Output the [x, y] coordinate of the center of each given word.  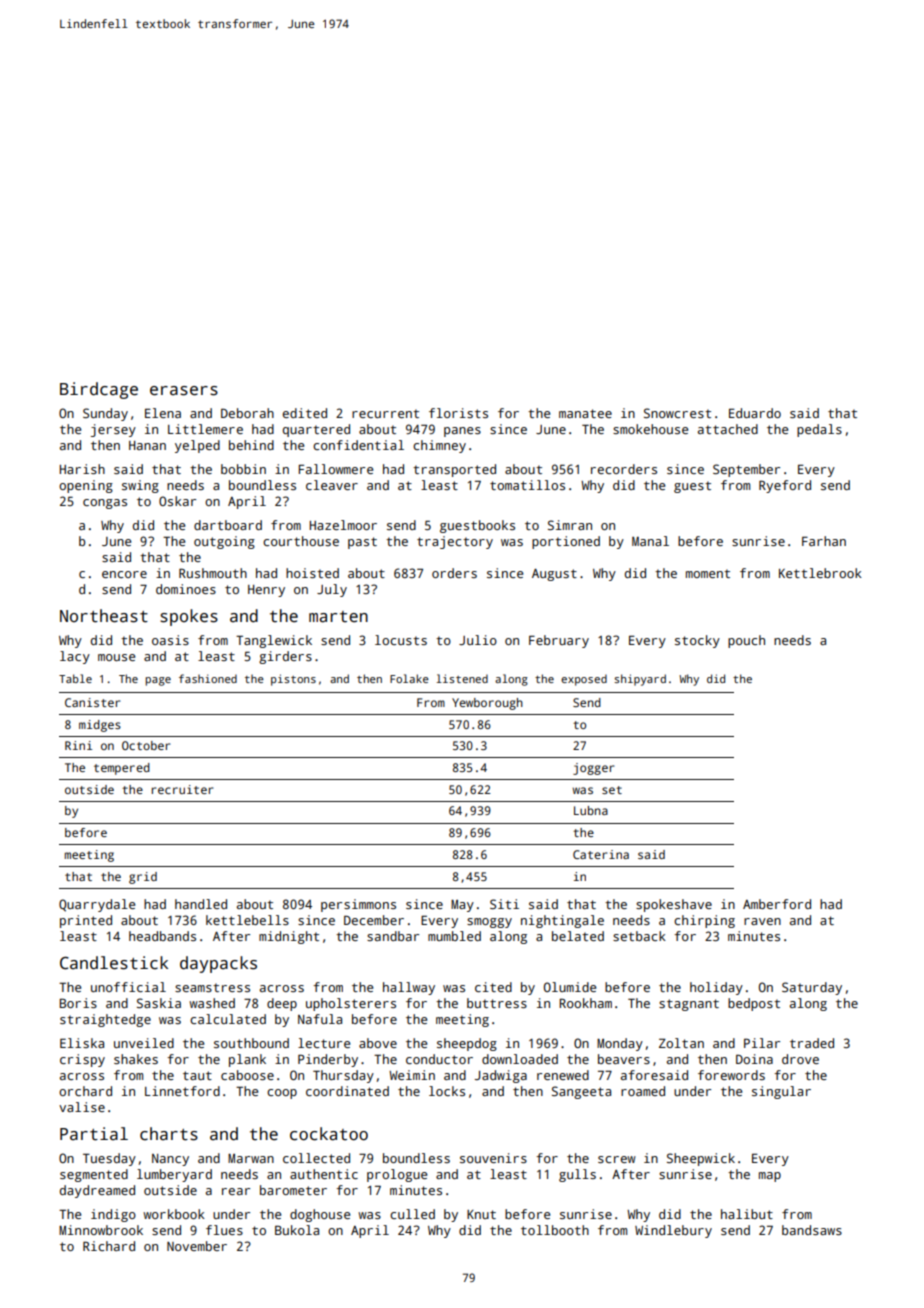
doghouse [320, 1215]
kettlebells [247, 920]
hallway [409, 988]
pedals [819, 430]
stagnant [689, 1005]
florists [458, 413]
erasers [184, 391]
